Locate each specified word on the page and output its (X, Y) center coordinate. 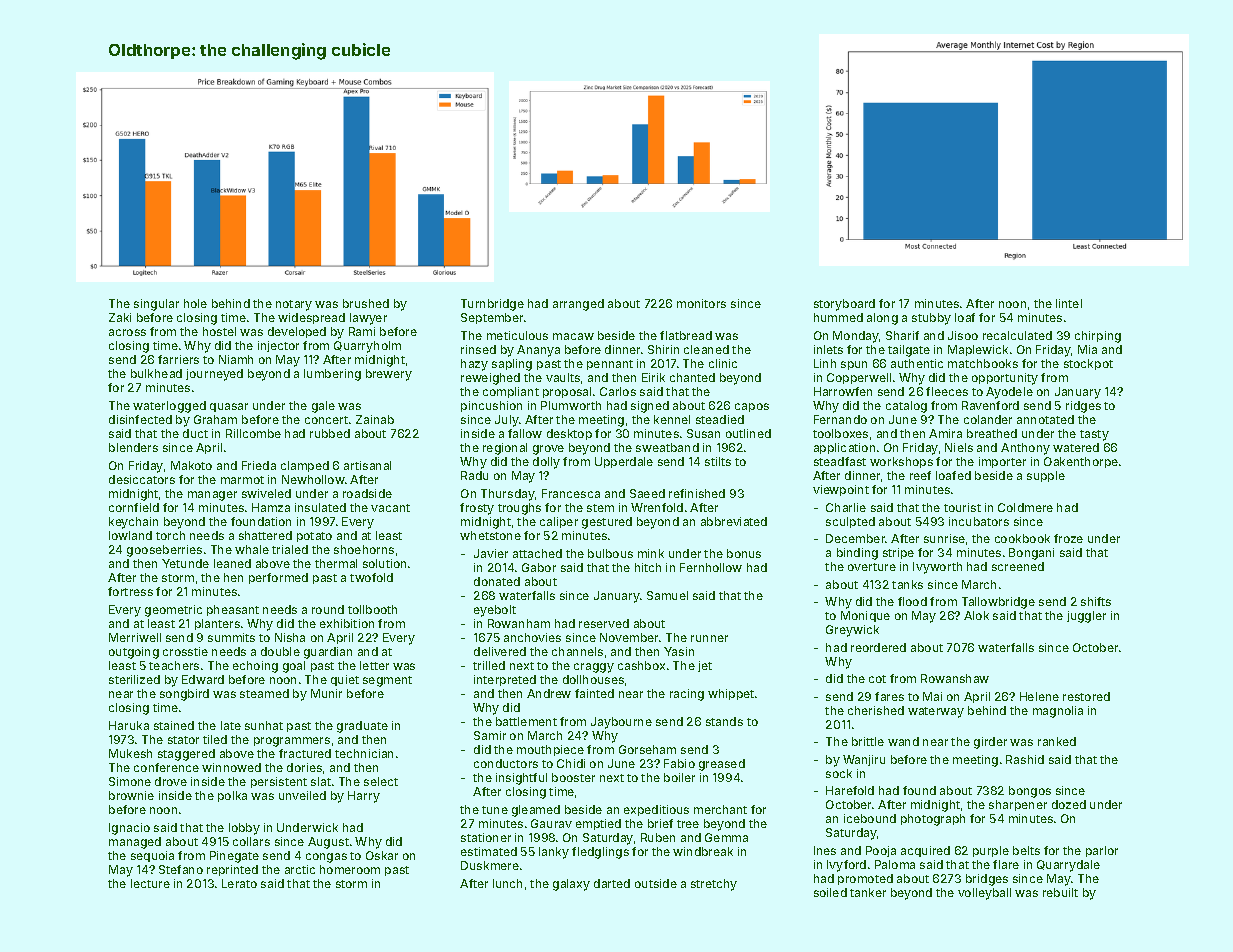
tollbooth (372, 609)
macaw (573, 336)
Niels (959, 447)
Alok (976, 615)
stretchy (714, 885)
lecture (150, 883)
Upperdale (624, 462)
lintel (1069, 303)
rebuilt (1060, 892)
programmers (292, 742)
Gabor (539, 567)
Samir (490, 735)
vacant (390, 508)
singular (156, 305)
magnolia (1058, 712)
